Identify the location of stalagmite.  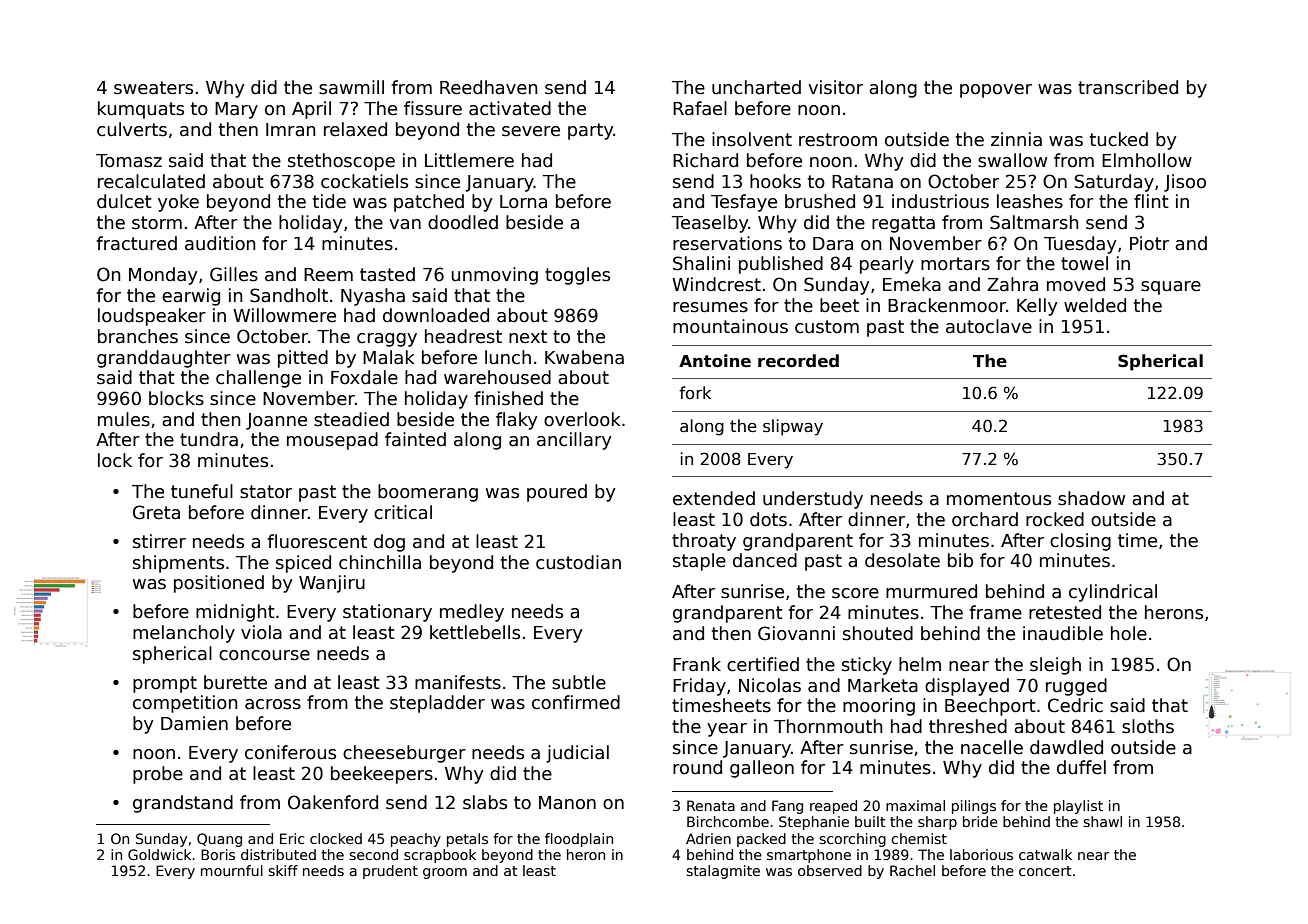
(723, 872).
